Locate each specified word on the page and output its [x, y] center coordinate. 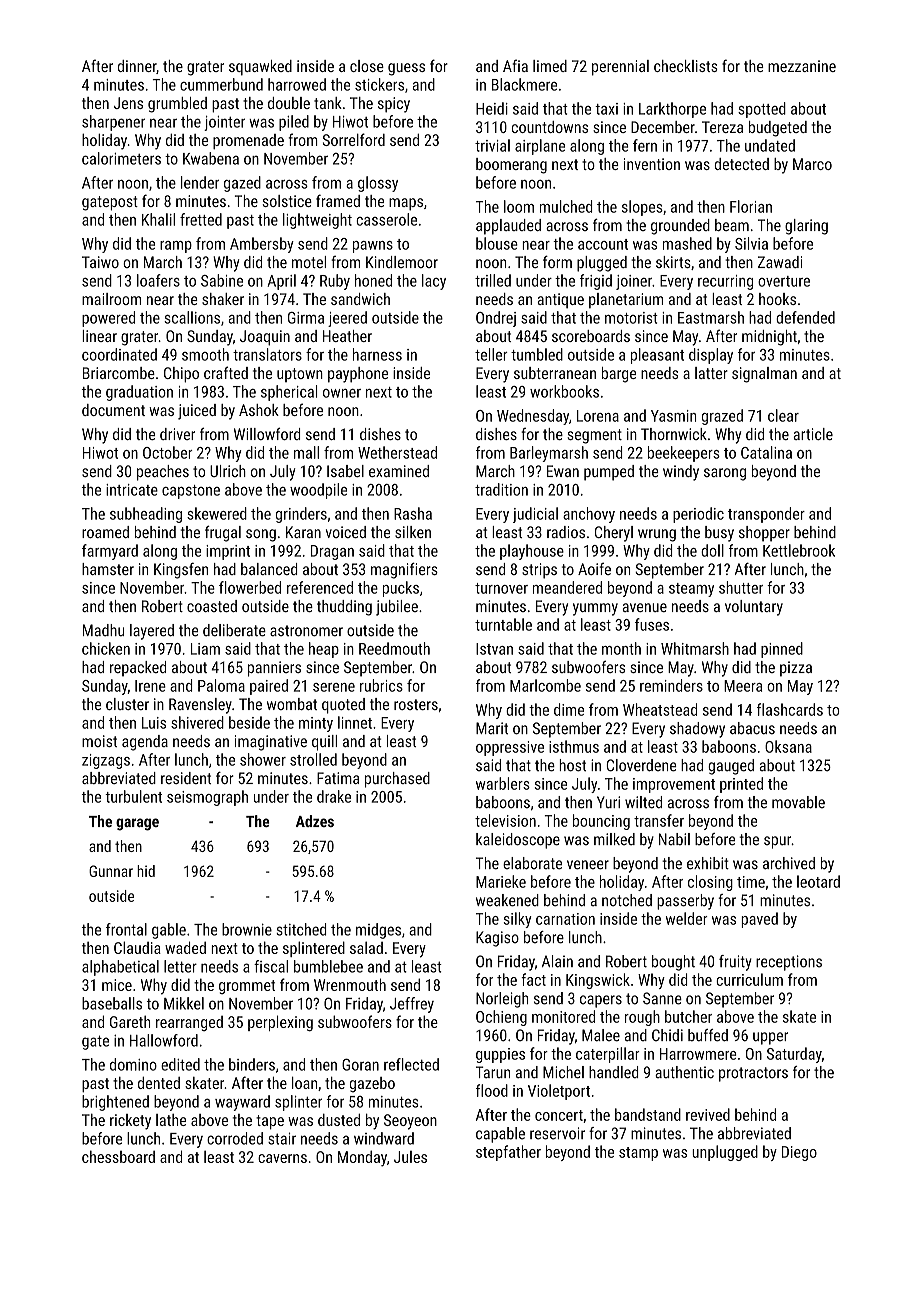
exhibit [708, 863]
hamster [108, 569]
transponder [766, 515]
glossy [378, 184]
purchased [397, 780]
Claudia [137, 947]
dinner [137, 66]
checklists [686, 66]
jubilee [397, 608]
